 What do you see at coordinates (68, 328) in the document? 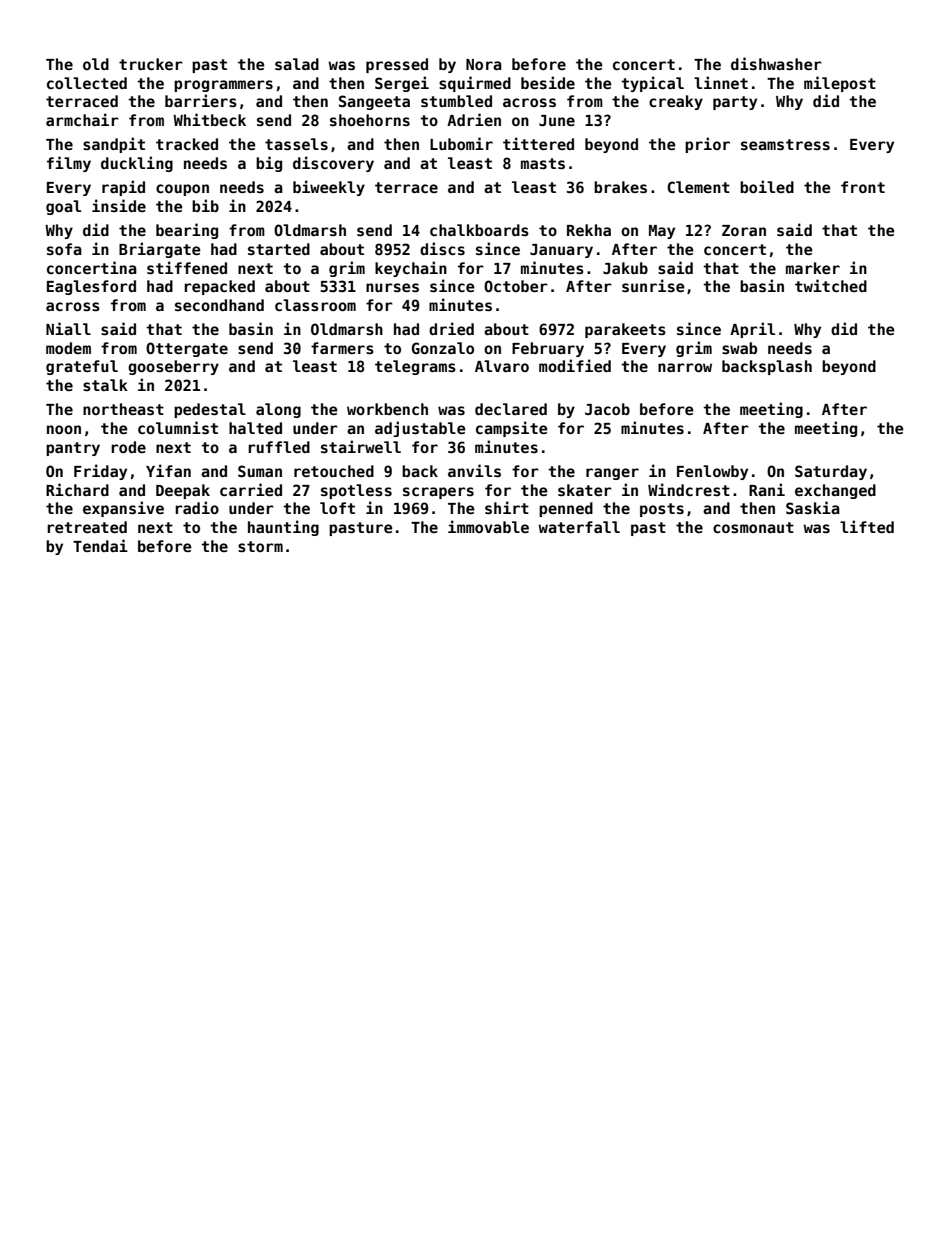
I see `Niall` at bounding box center [68, 328].
